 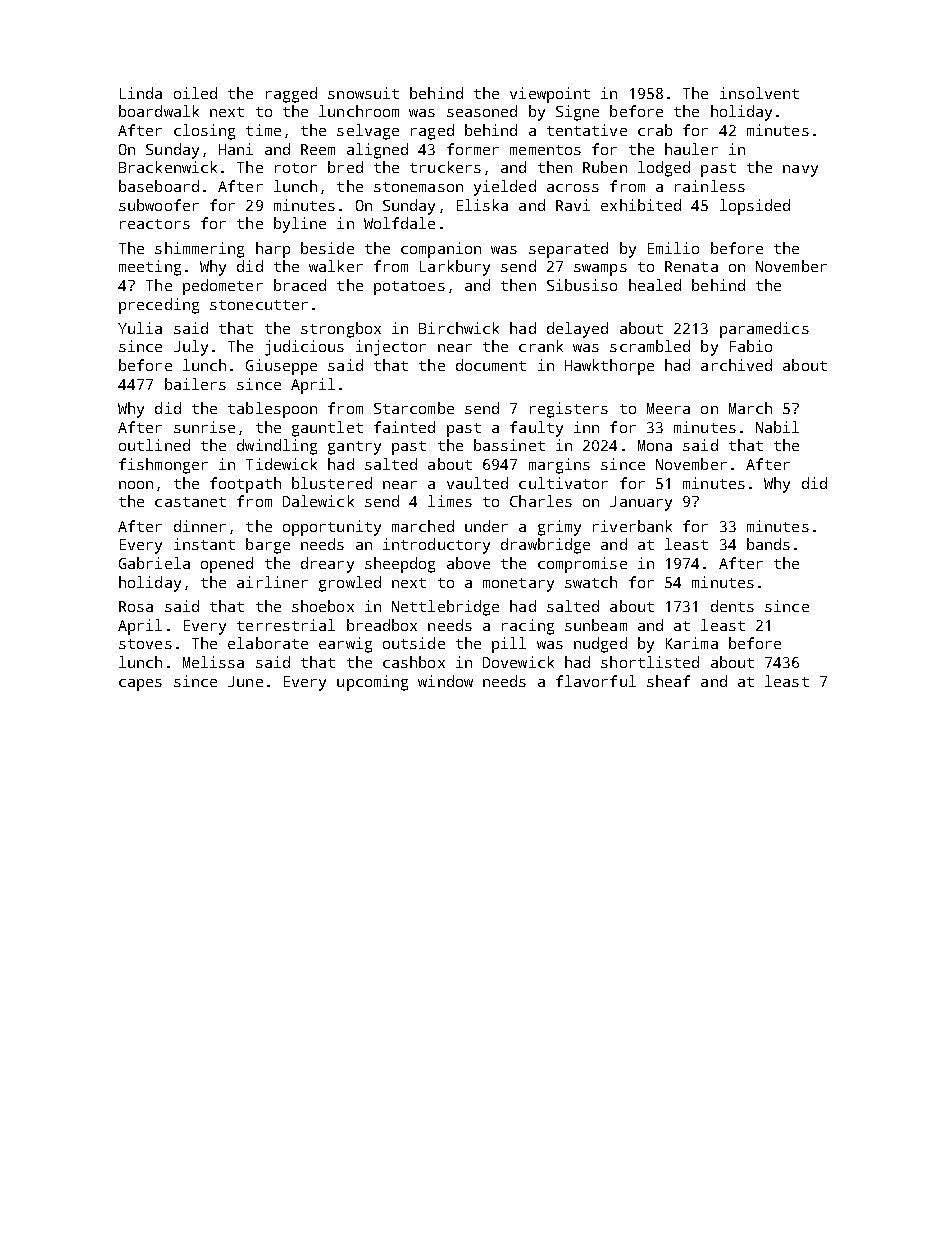 I want to click on raged, so click(x=432, y=132).
